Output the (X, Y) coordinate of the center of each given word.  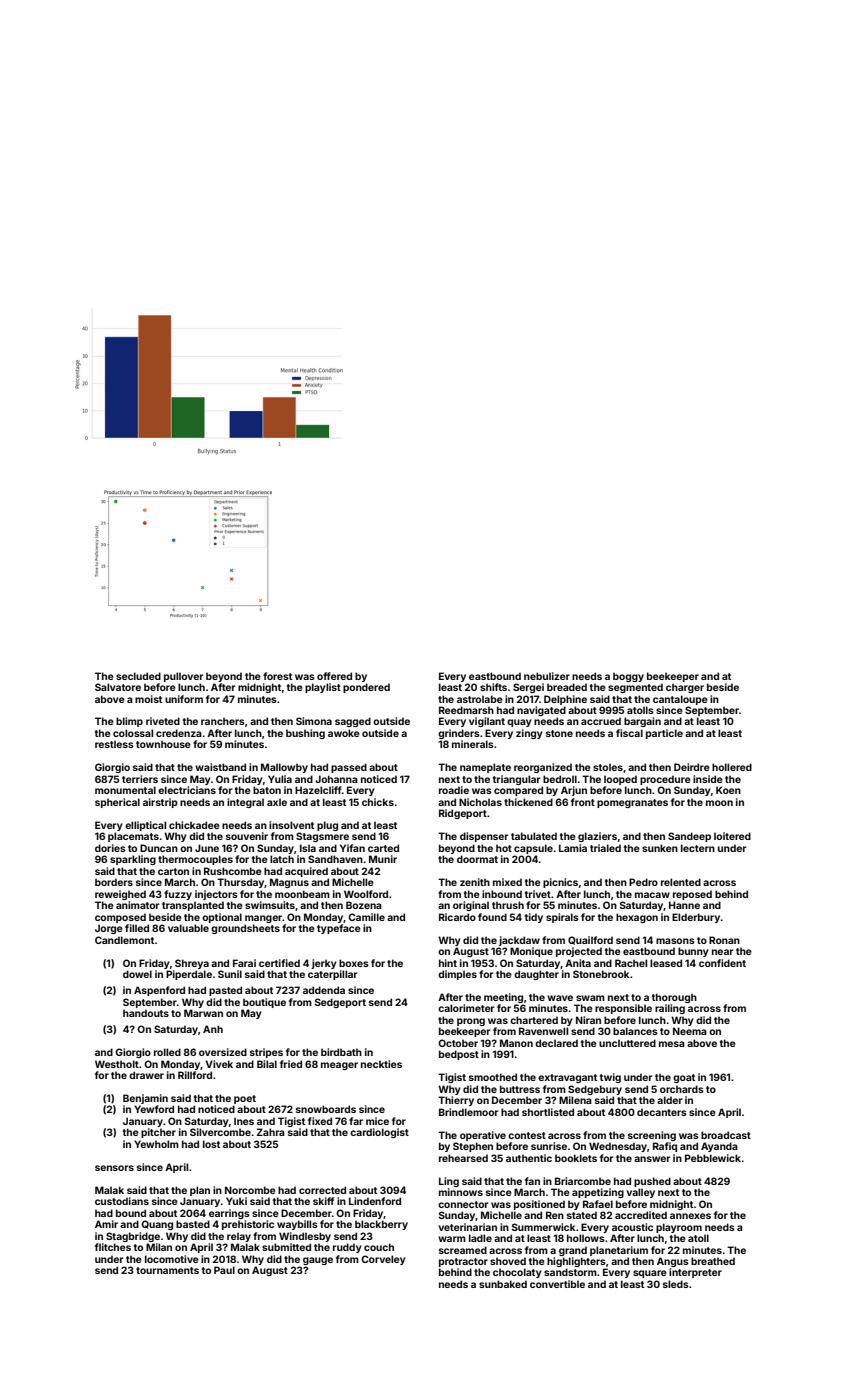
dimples (457, 975)
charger (685, 688)
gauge (318, 1261)
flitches (113, 1247)
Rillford (195, 1075)
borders (114, 882)
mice (377, 1121)
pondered (366, 688)
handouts (146, 1013)
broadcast (726, 1135)
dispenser (484, 837)
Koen (728, 790)
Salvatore (118, 687)
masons (675, 941)
